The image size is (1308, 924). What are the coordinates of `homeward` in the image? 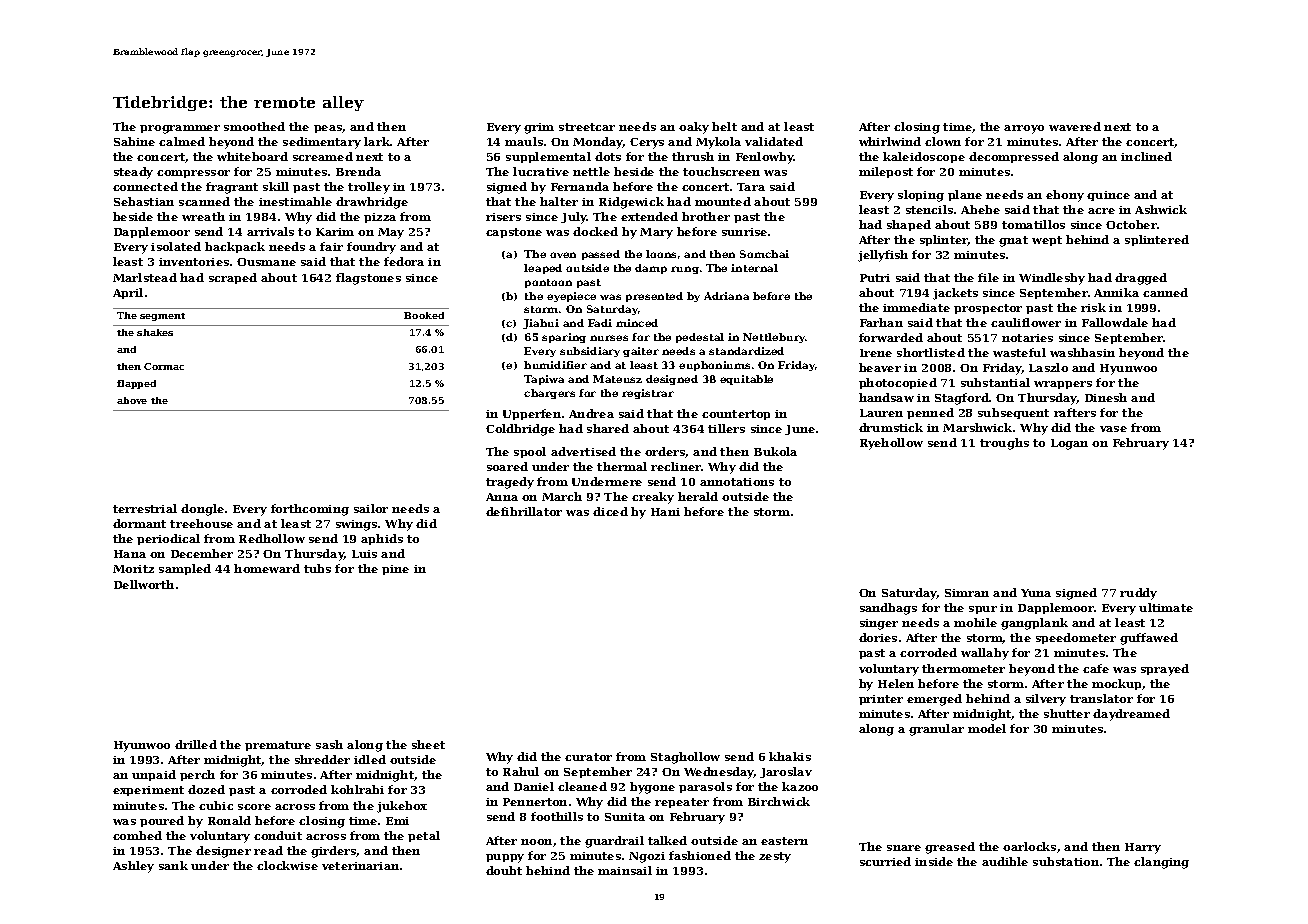 It's located at (267, 568).
